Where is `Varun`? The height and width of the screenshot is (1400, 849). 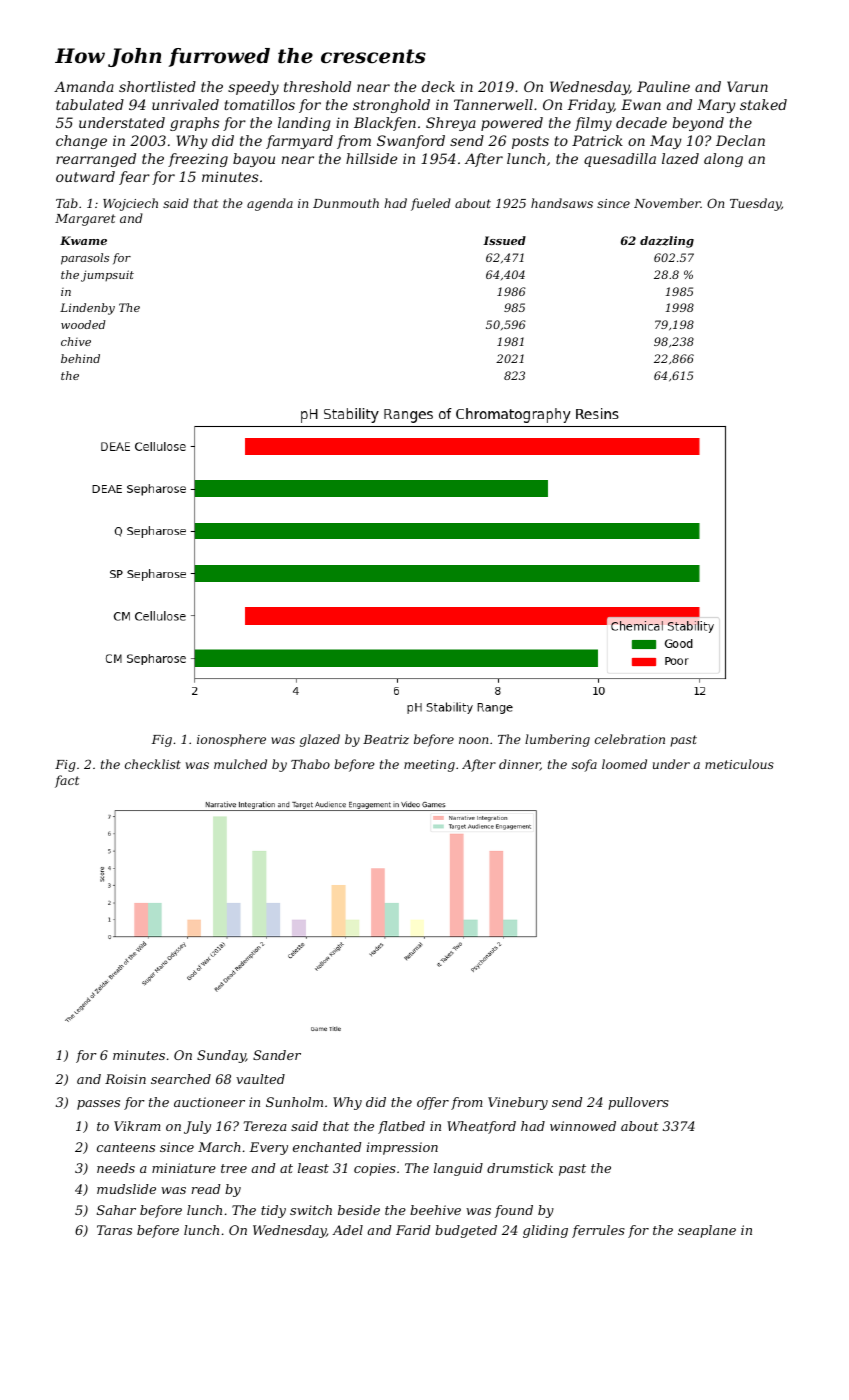 Varun is located at coordinates (747, 86).
